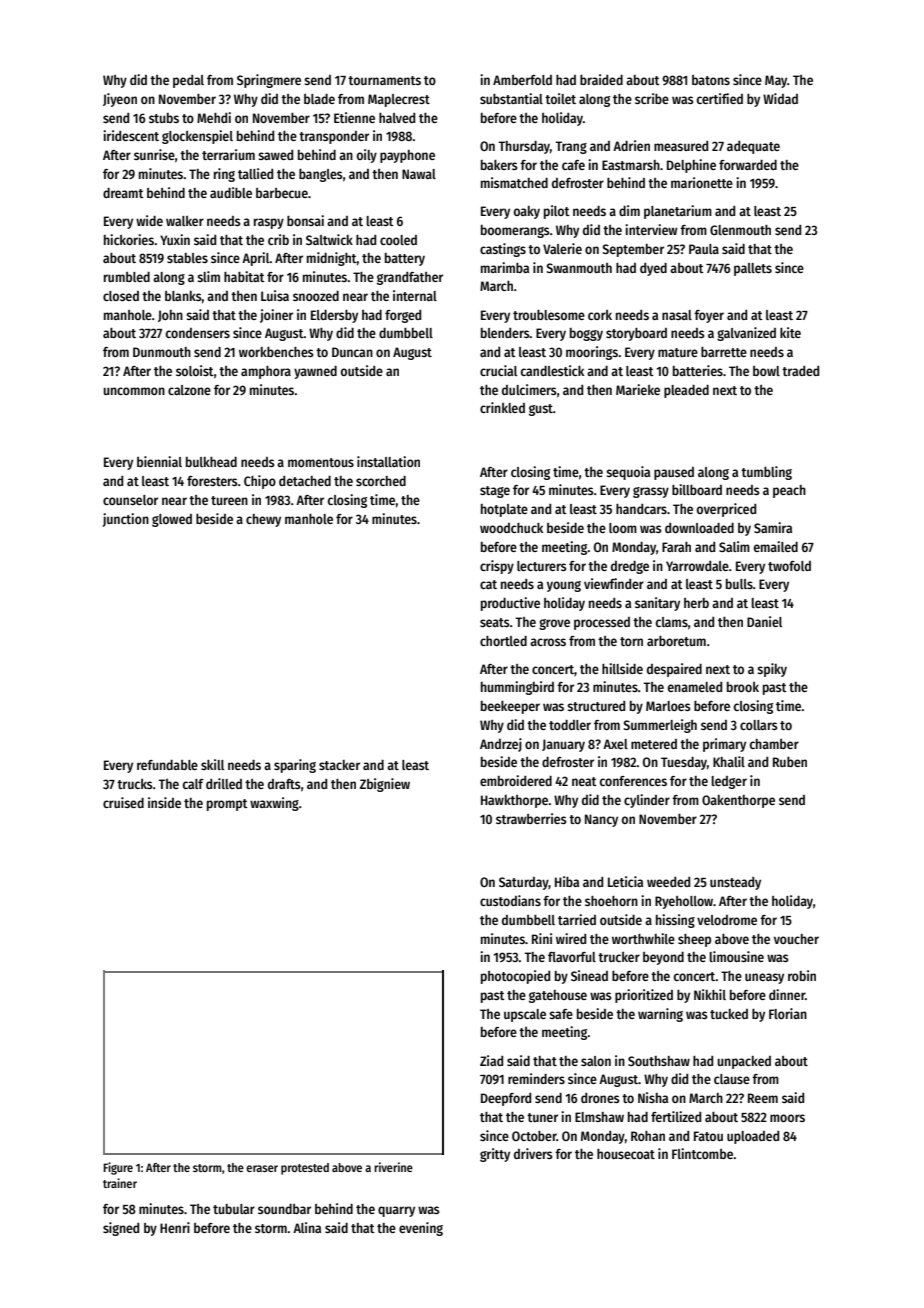 This document has width=924, height=1308. I want to click on beekeeper, so click(510, 707).
